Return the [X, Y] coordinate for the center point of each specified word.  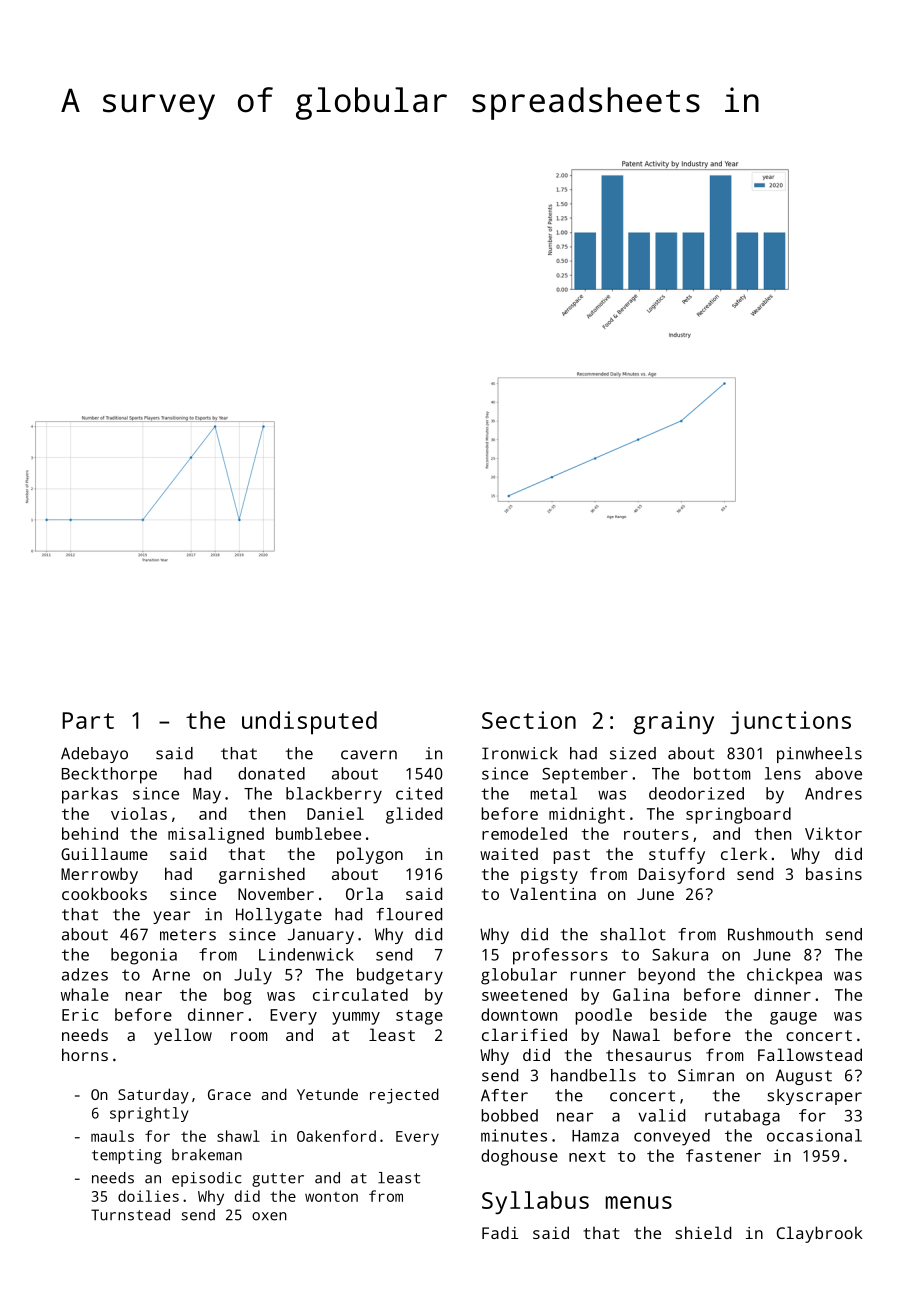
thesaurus [648, 1054]
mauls [112, 1136]
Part [88, 720]
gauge [793, 1018]
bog [238, 996]
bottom [722, 773]
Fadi [500, 1232]
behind [90, 833]
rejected [404, 1096]
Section [529, 720]
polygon [370, 855]
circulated [360, 994]
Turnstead [130, 1215]
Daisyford [681, 875]
